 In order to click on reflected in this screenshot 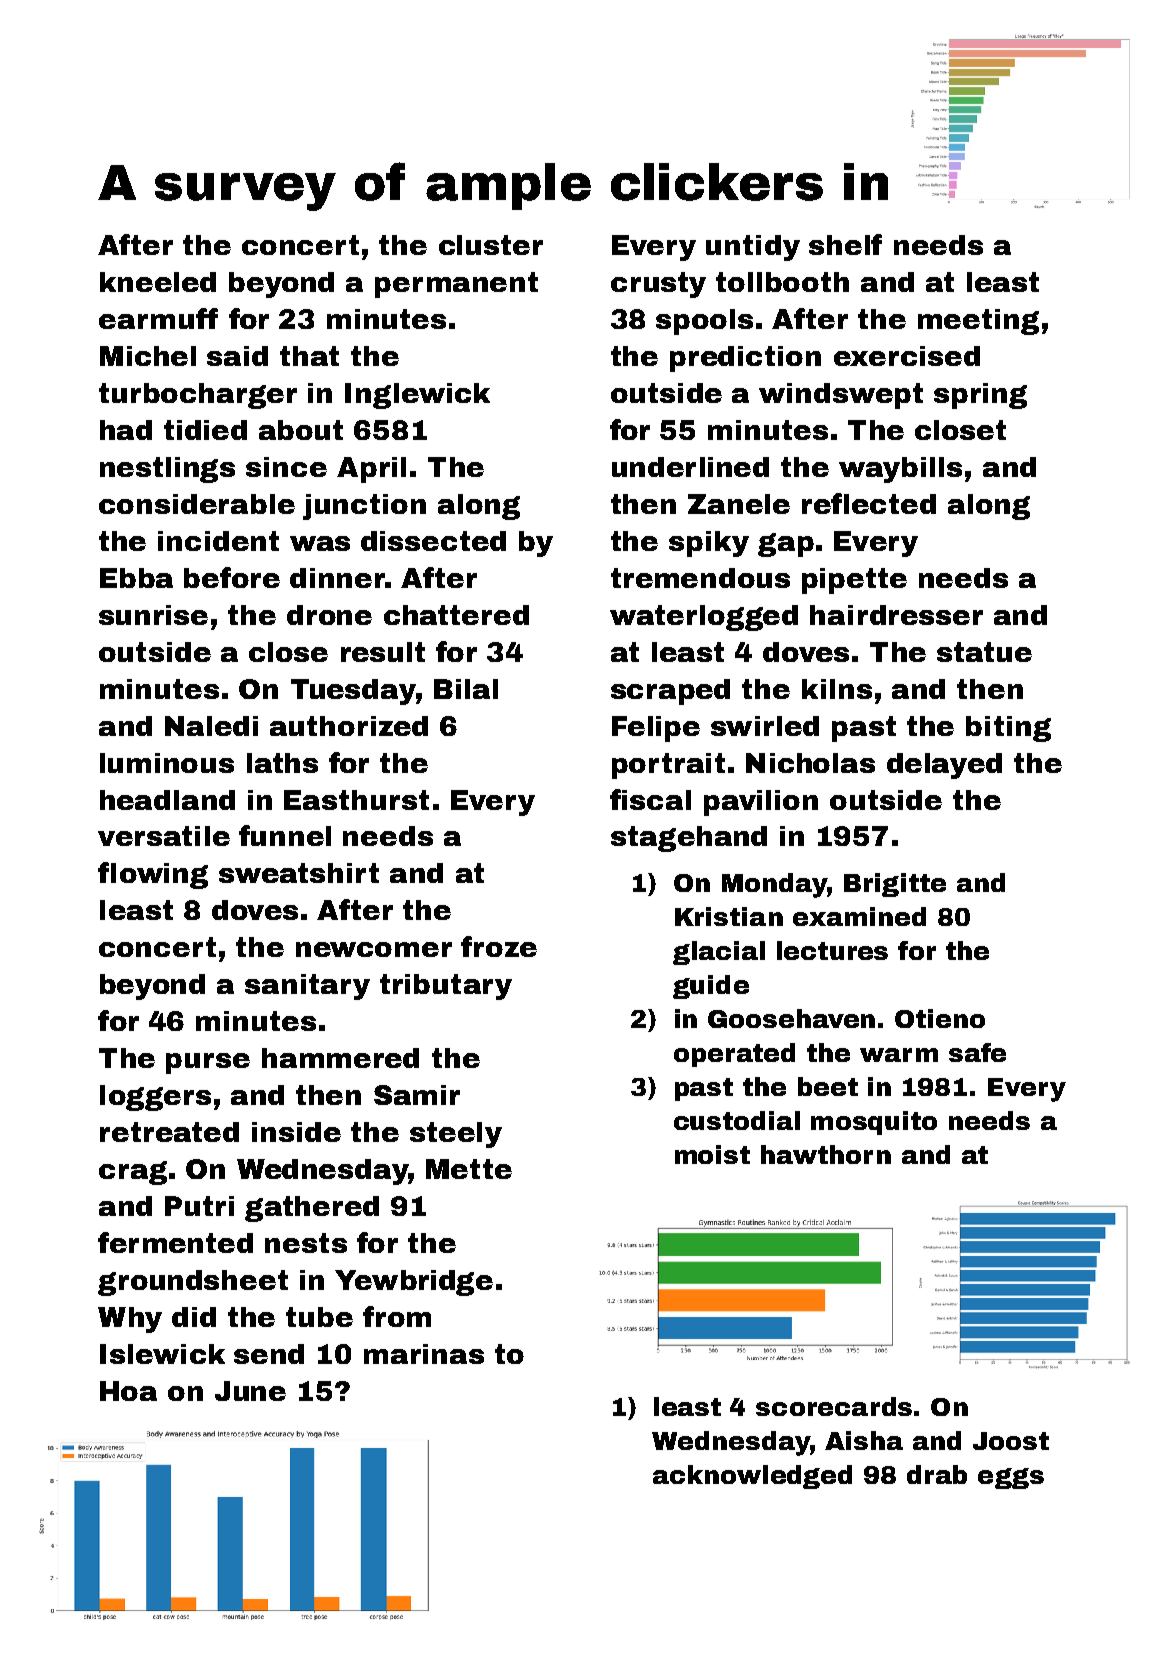, I will do `click(869, 503)`.
